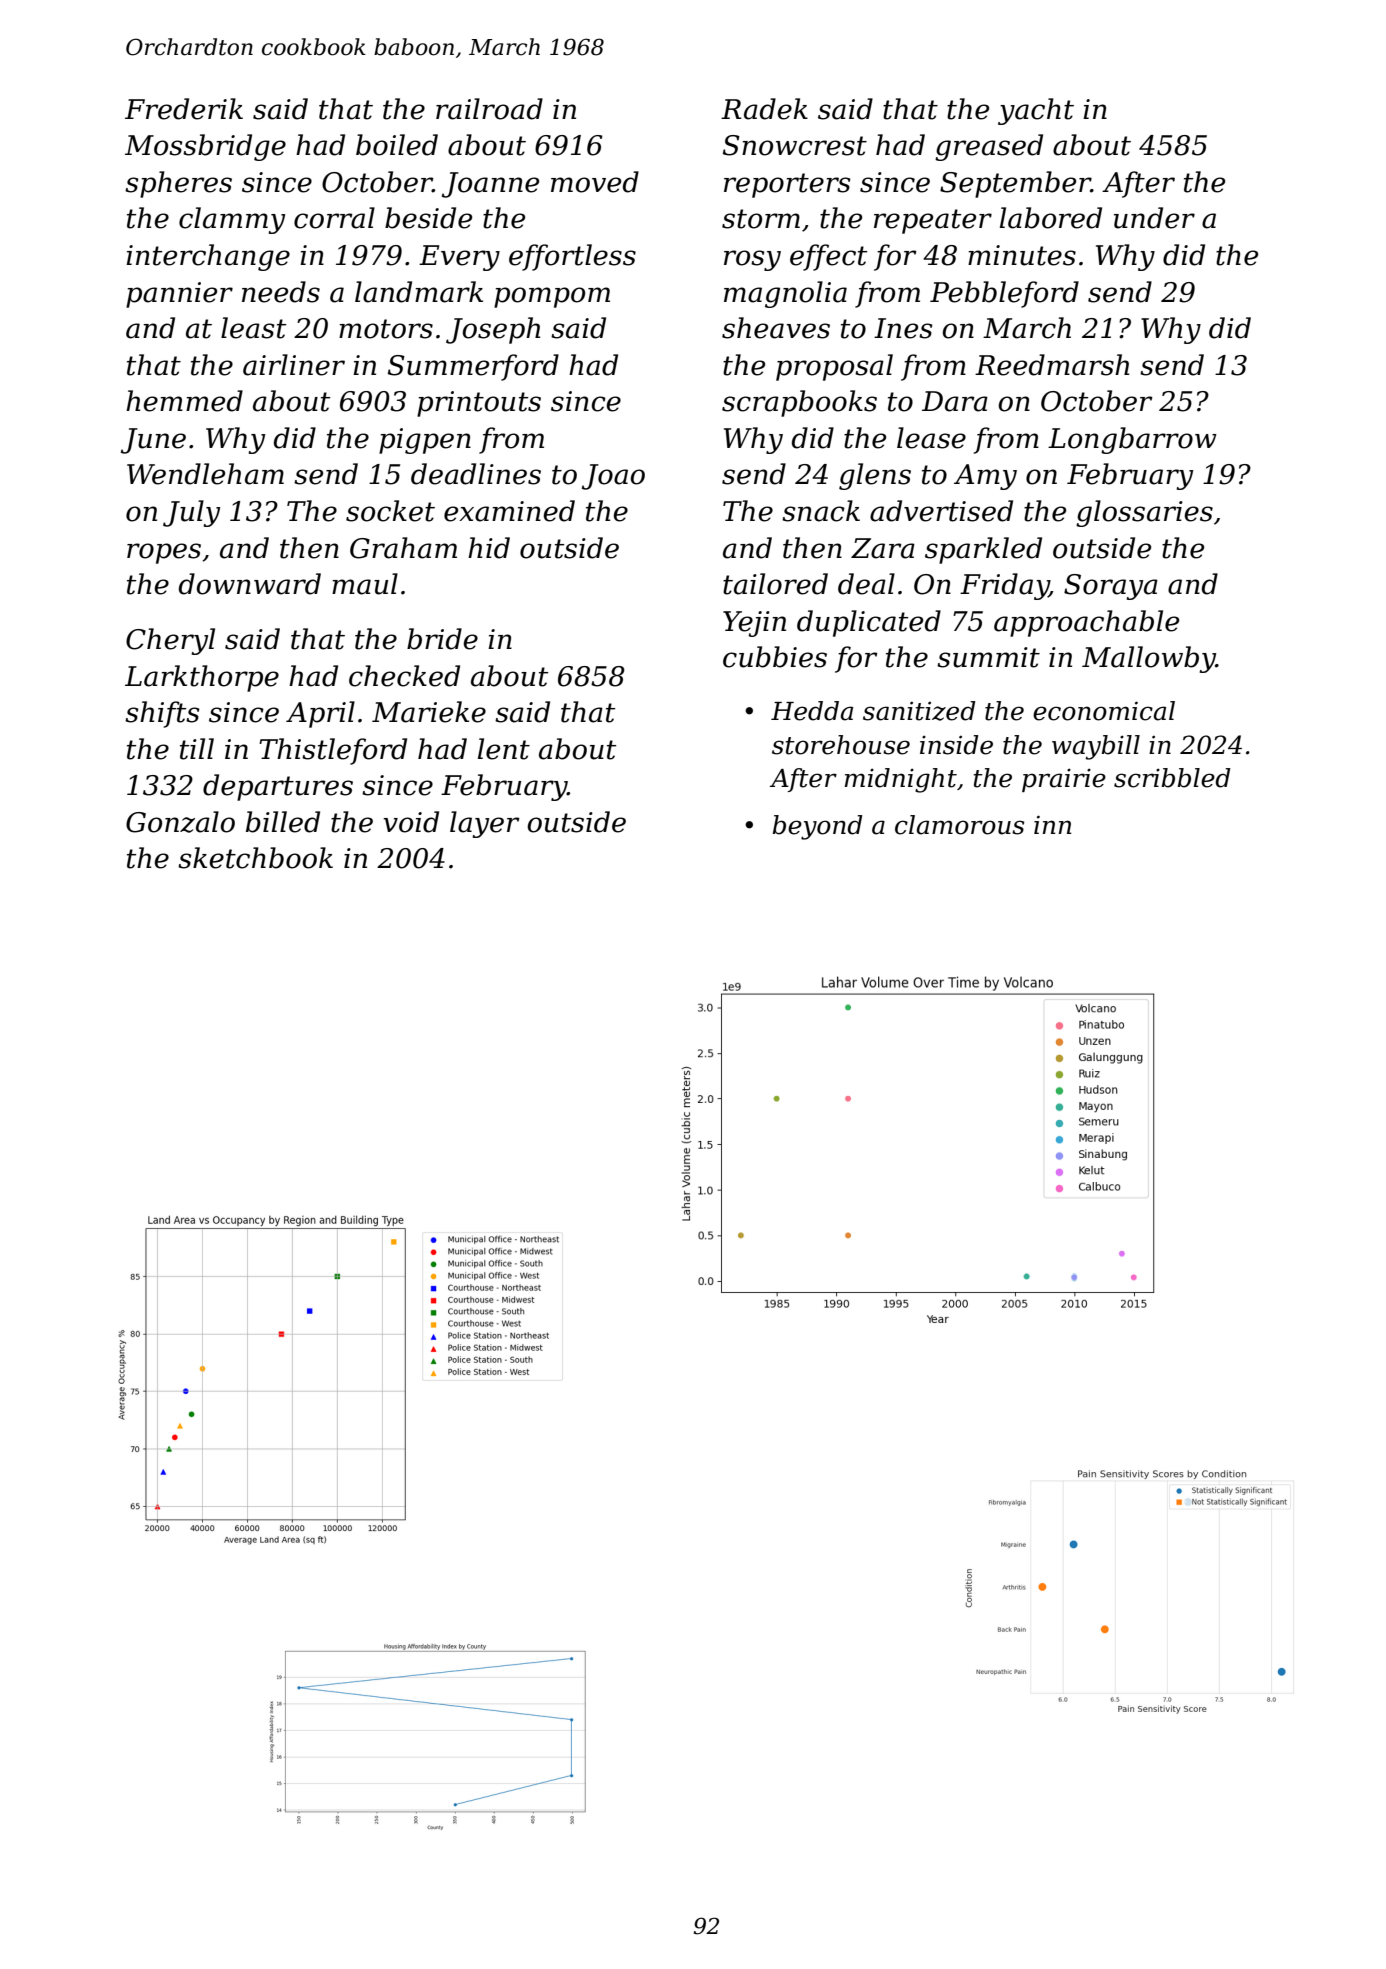 Image resolution: width=1386 pixels, height=1969 pixels. What do you see at coordinates (485, 824) in the screenshot?
I see `layer` at bounding box center [485, 824].
